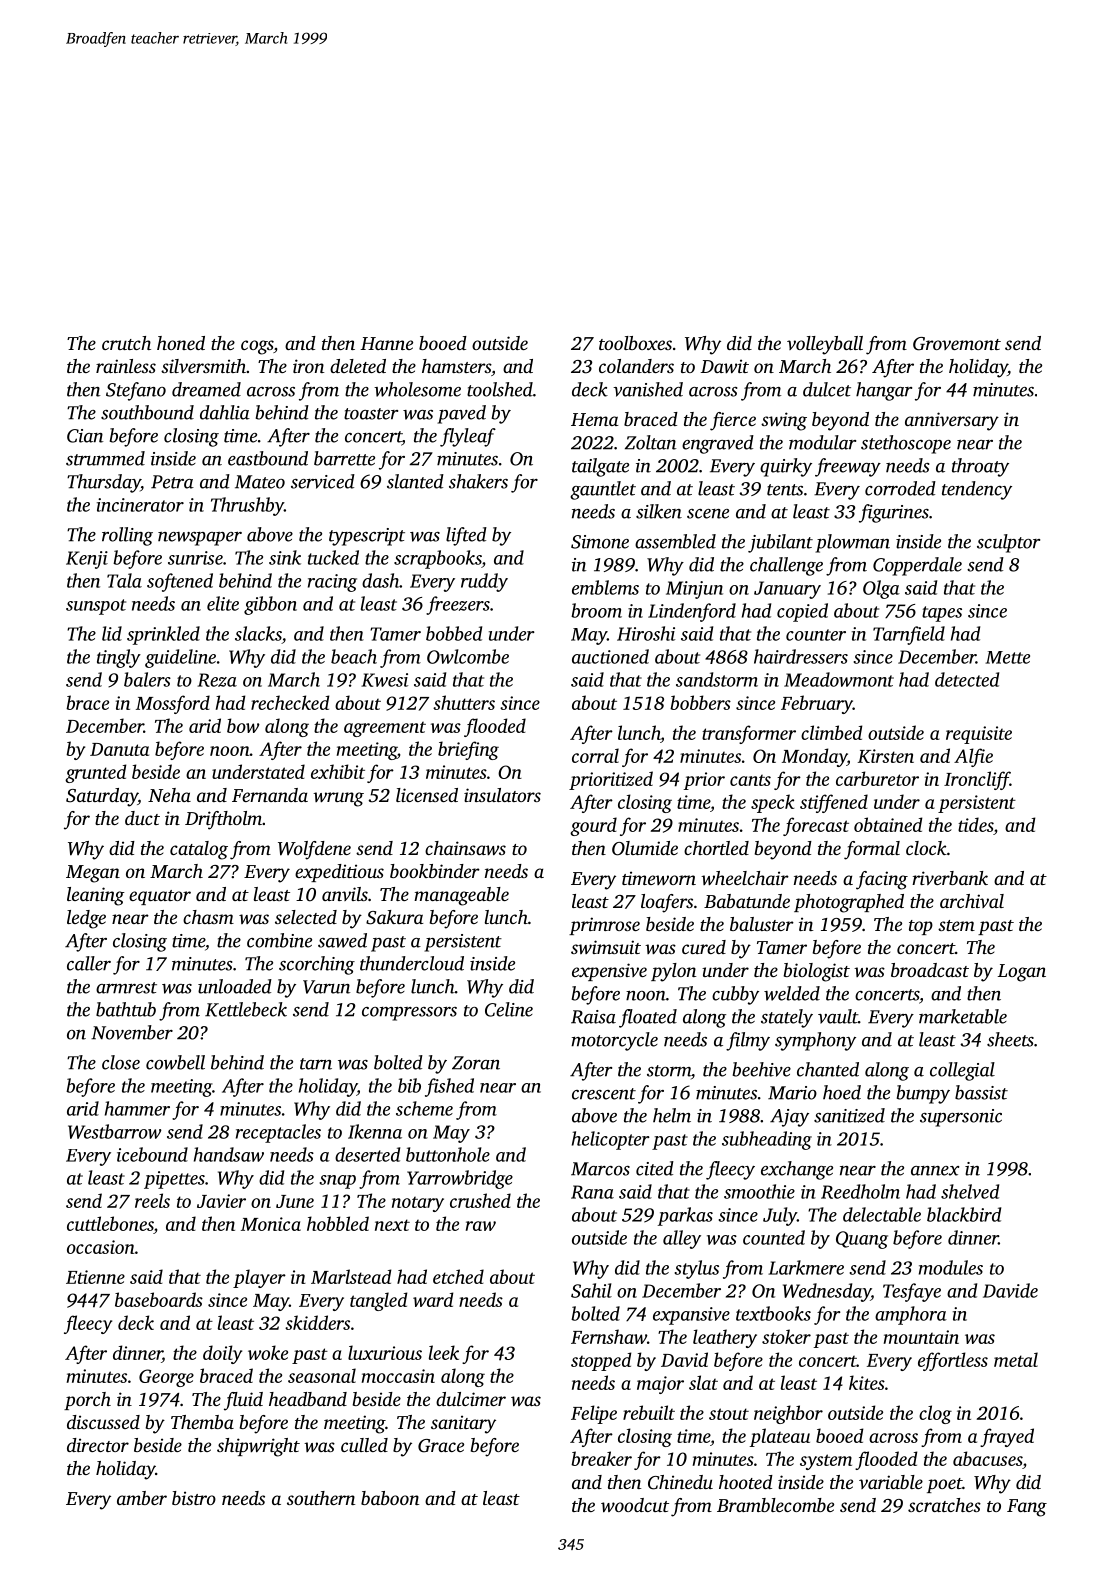  I want to click on helm, so click(672, 1115).
